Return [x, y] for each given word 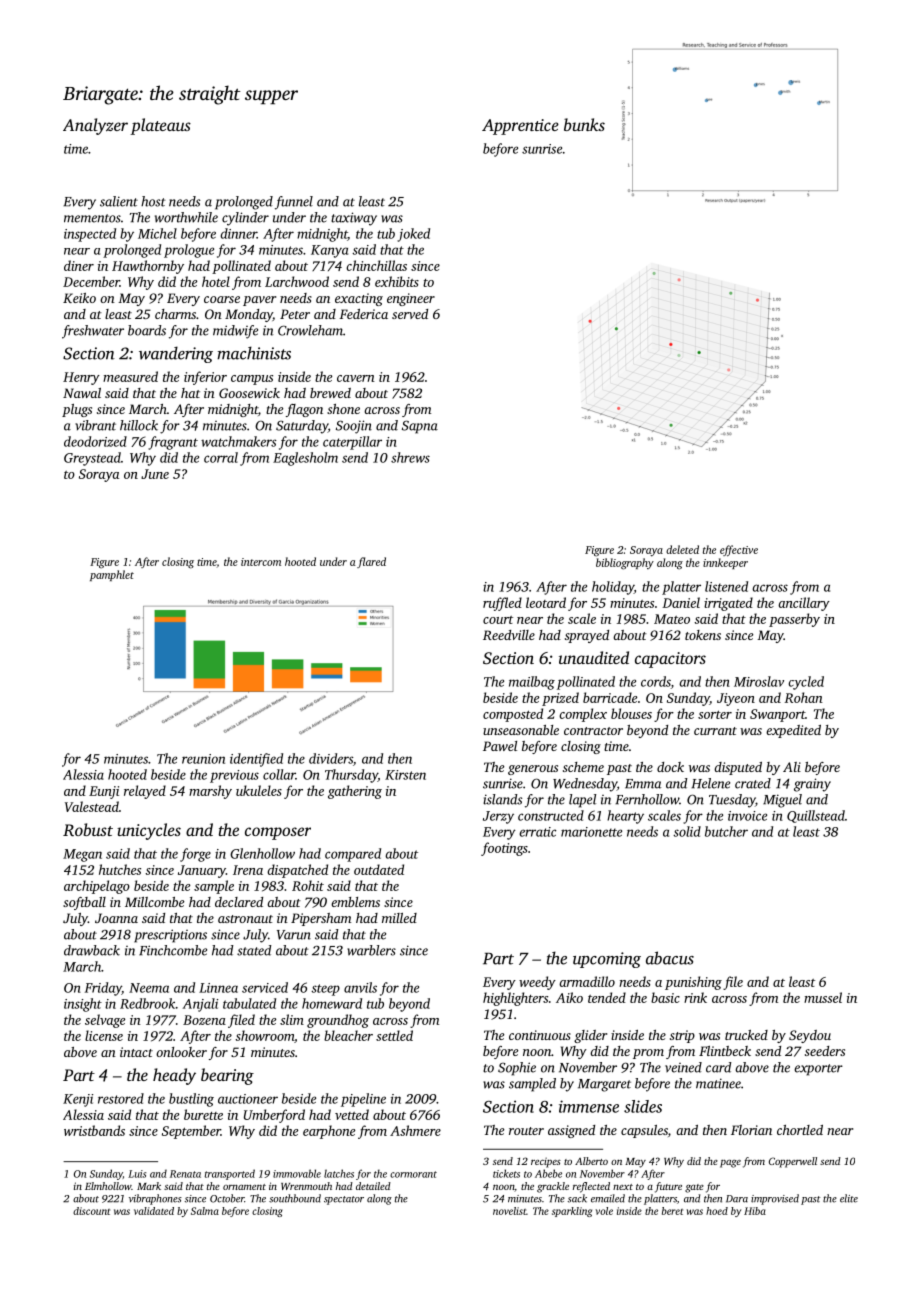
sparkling [572, 1212]
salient [119, 201]
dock [670, 767]
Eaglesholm [305, 459]
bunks [584, 124]
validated [154, 1211]
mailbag [532, 683]
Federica [363, 314]
